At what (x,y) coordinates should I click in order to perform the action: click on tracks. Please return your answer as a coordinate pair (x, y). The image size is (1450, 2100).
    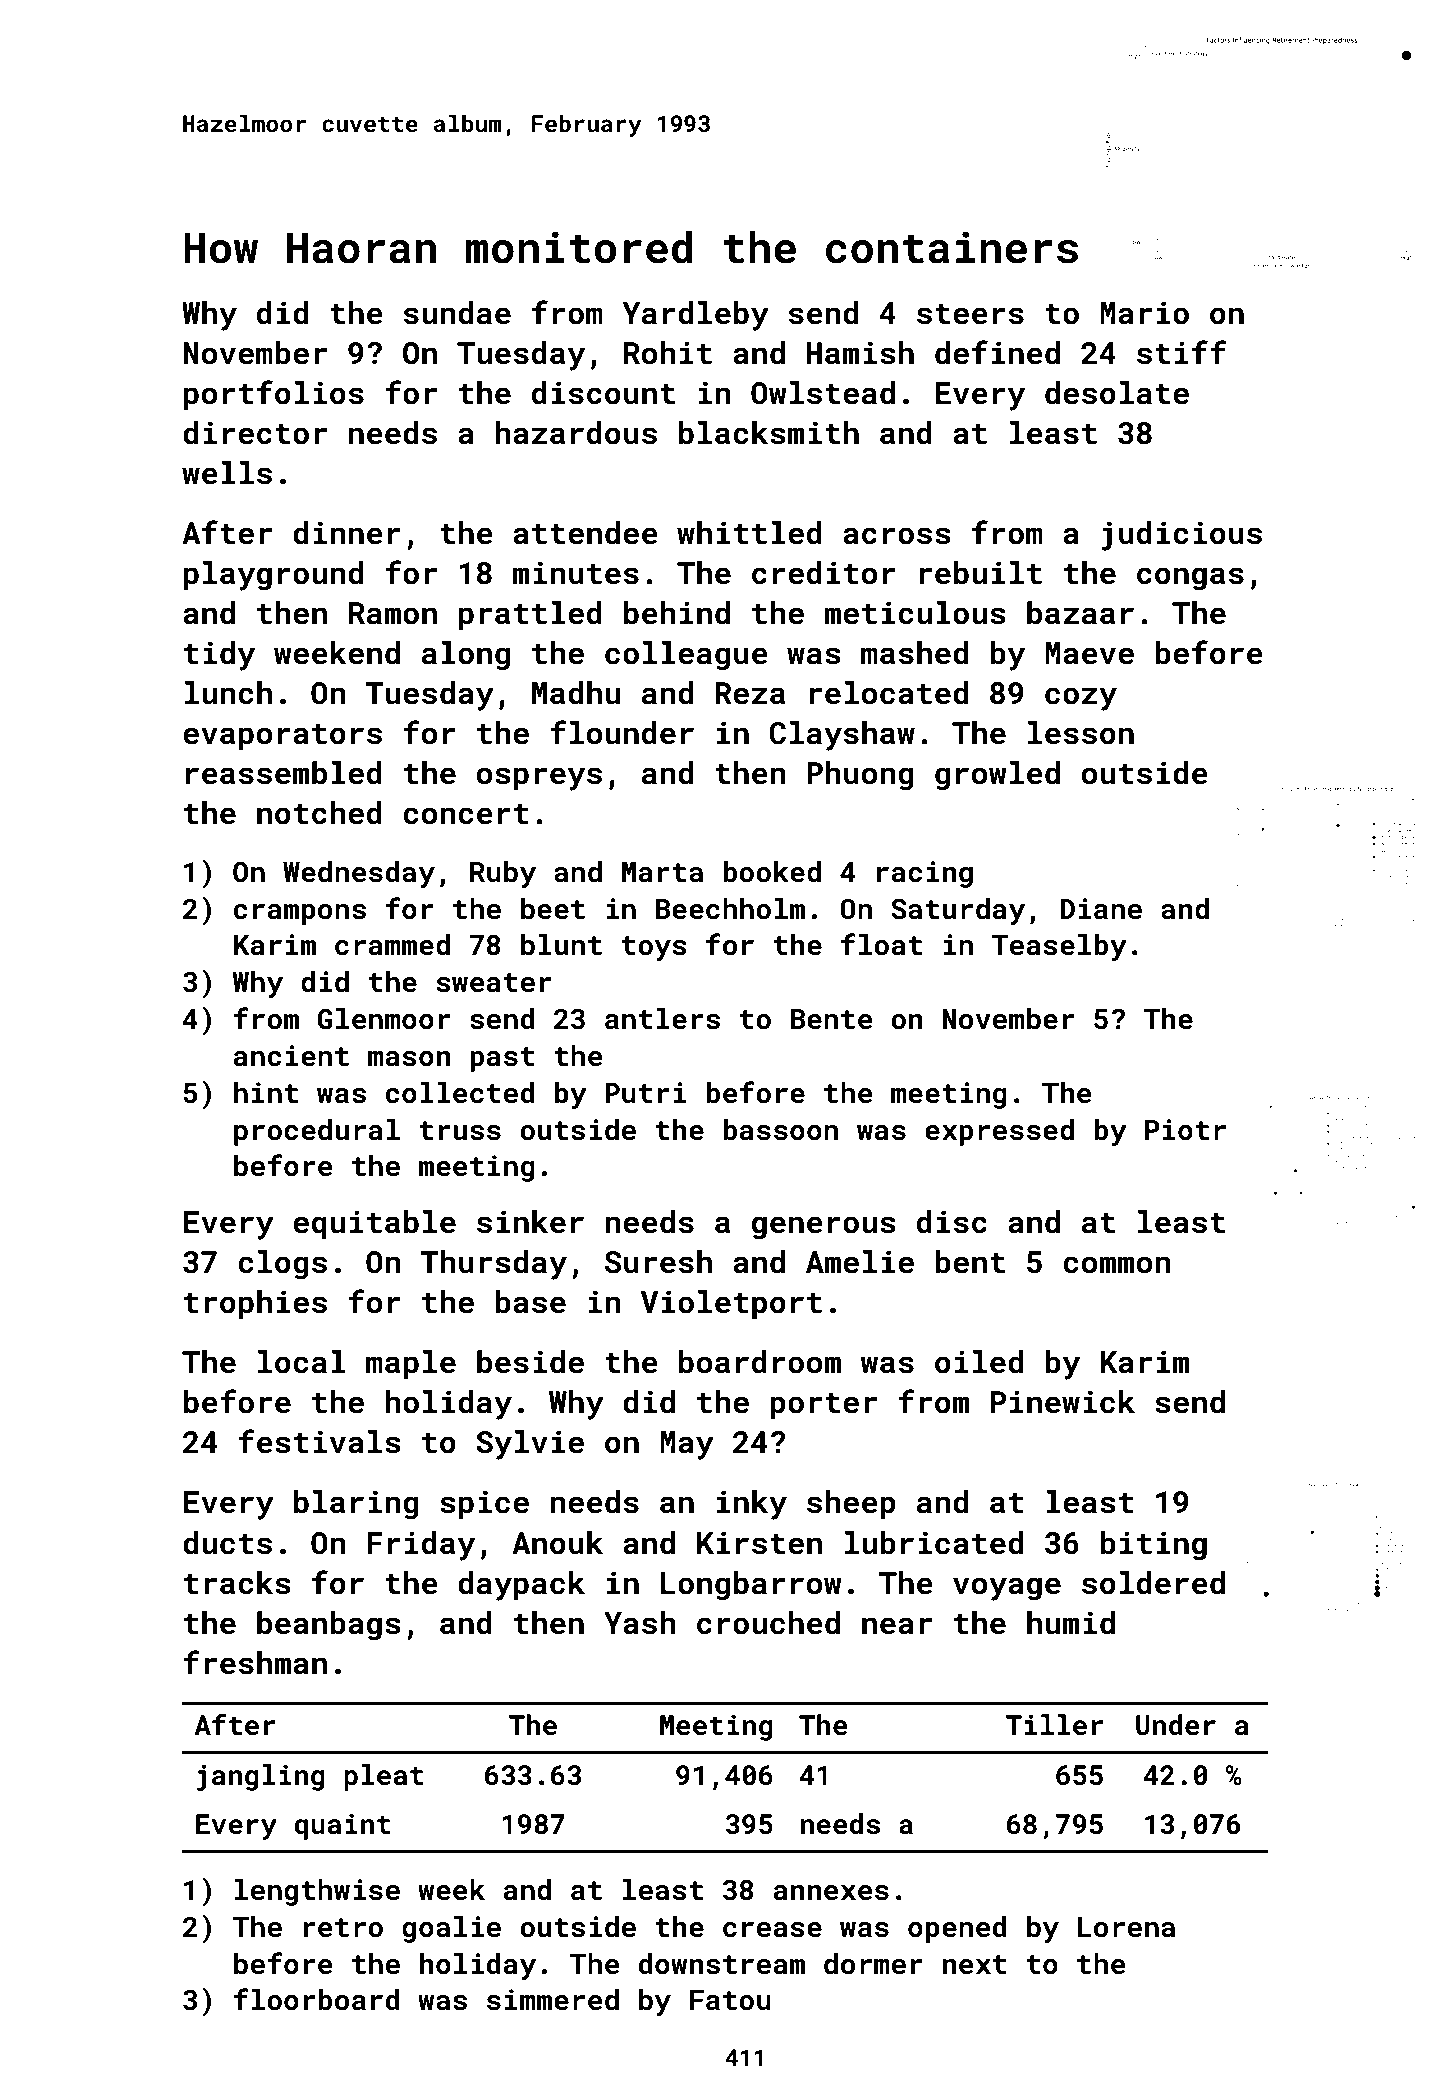
    Looking at the image, I should click on (237, 1583).
